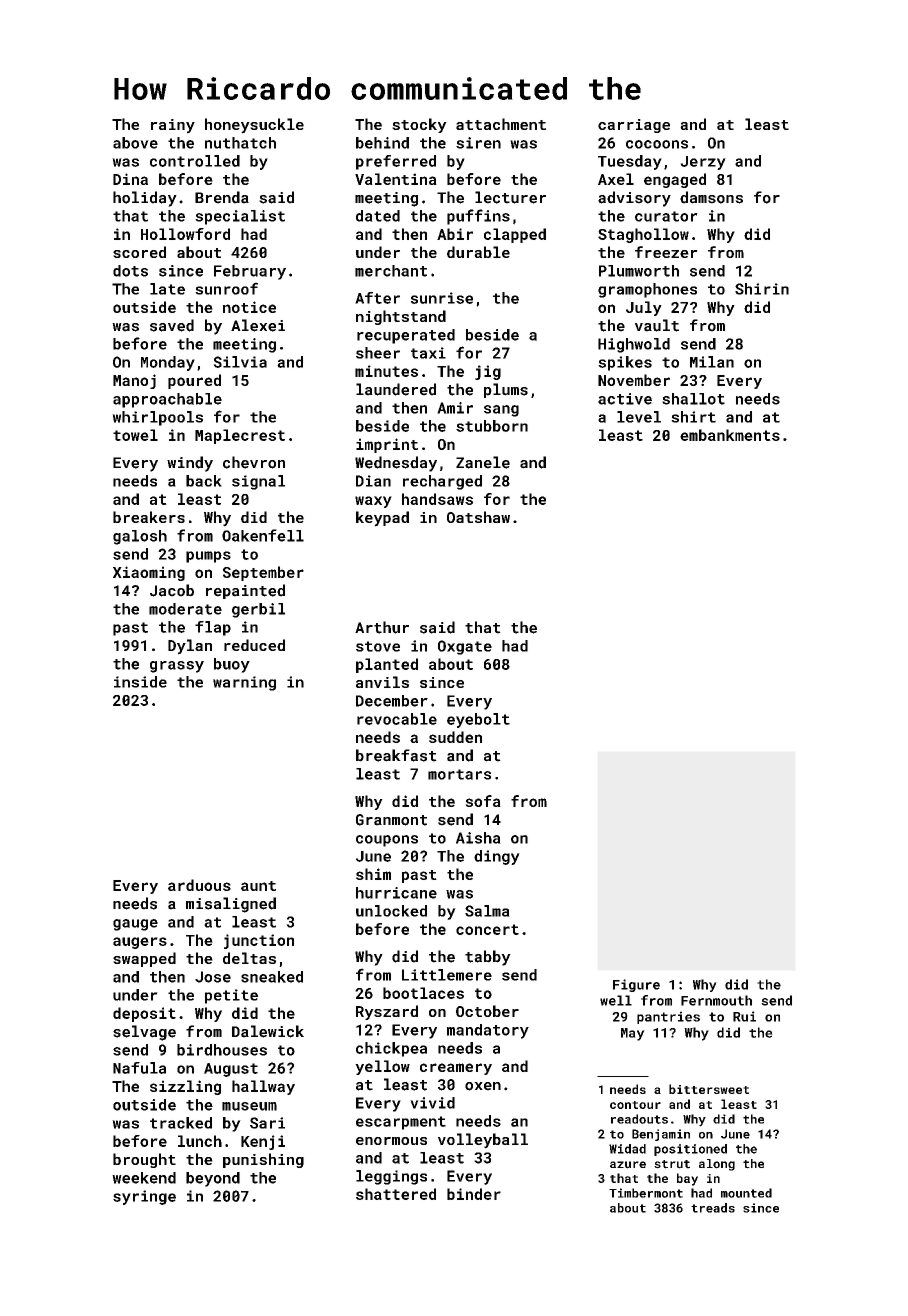 The height and width of the image is (1316, 908). What do you see at coordinates (130, 271) in the image?
I see `dots` at bounding box center [130, 271].
